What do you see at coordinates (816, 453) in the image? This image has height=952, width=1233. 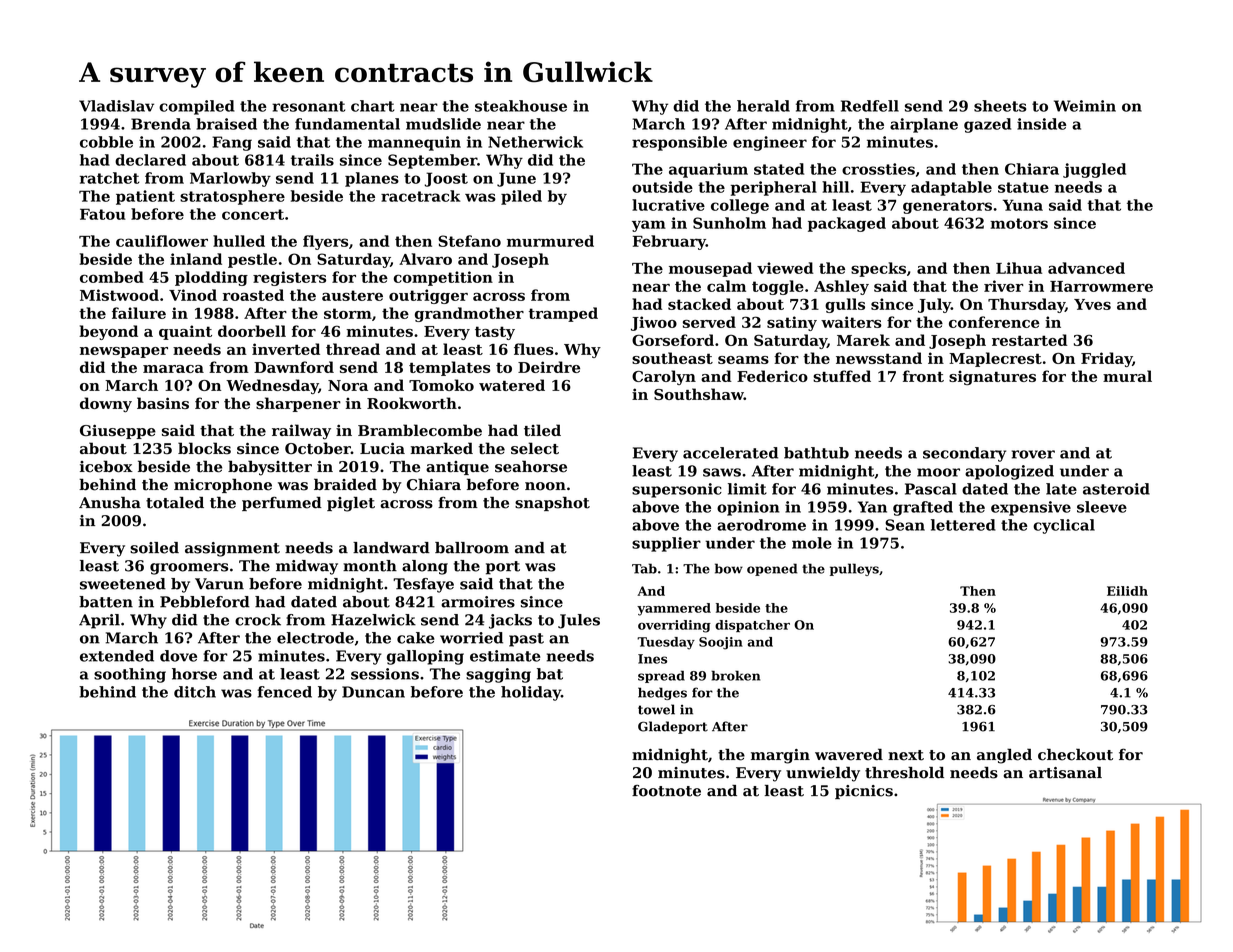 I see `bathtub` at bounding box center [816, 453].
